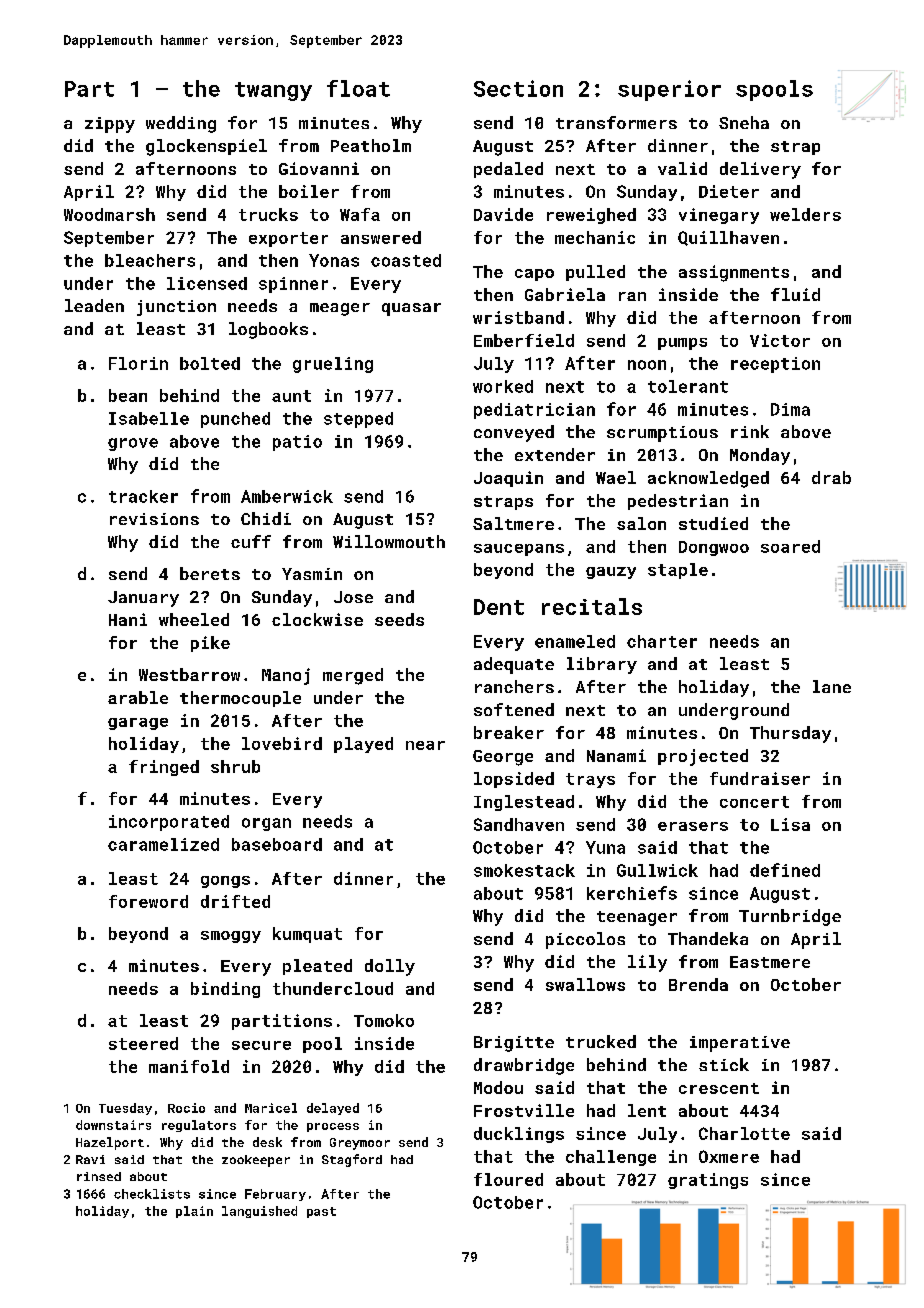 Image resolution: width=924 pixels, height=1308 pixels. Describe the element at coordinates (662, 434) in the page. I see `scrumptious` at that location.
